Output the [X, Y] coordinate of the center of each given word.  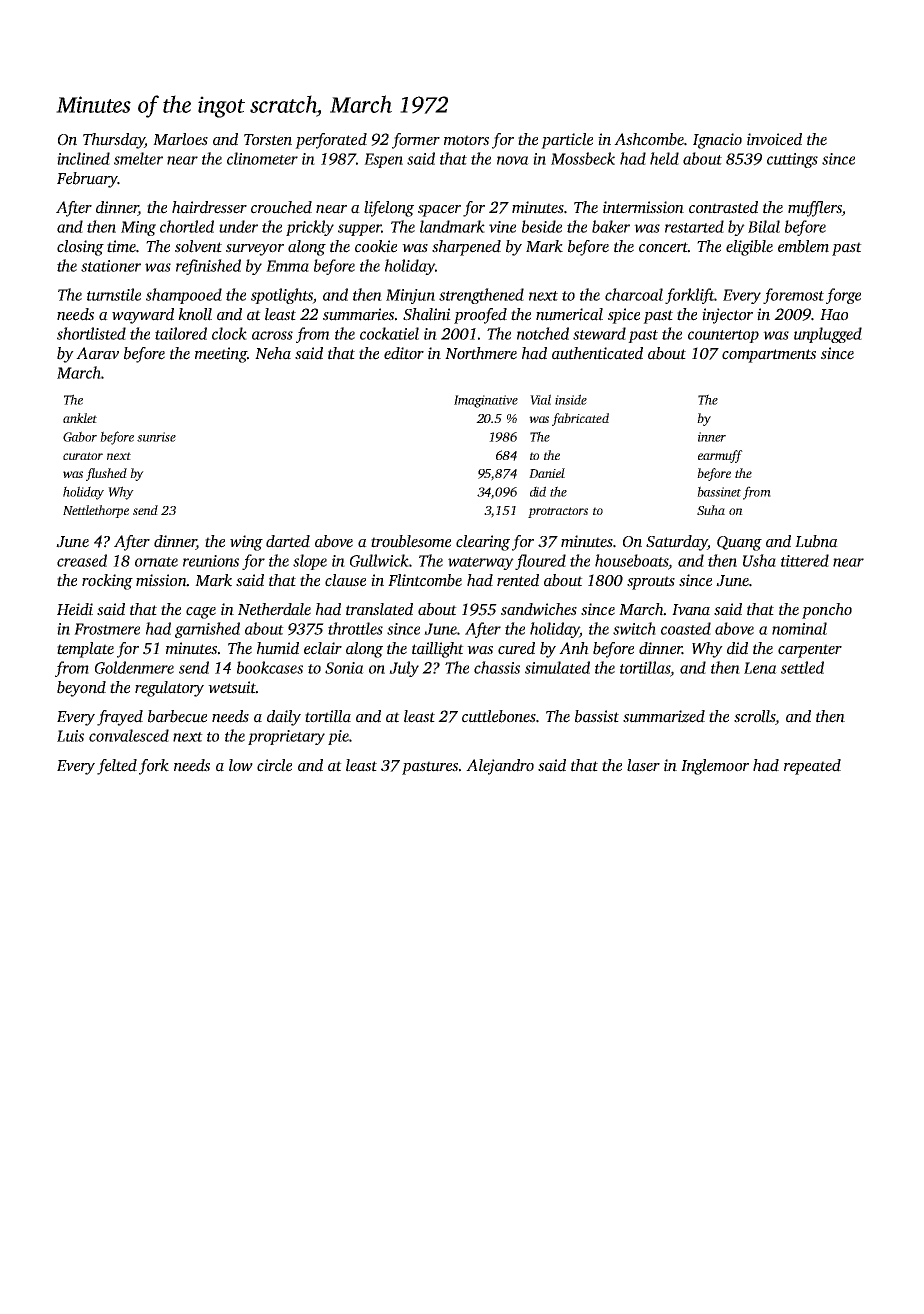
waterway [481, 563]
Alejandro [500, 767]
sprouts [651, 583]
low [241, 765]
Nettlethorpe [96, 511]
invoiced [774, 139]
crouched [281, 207]
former [416, 141]
